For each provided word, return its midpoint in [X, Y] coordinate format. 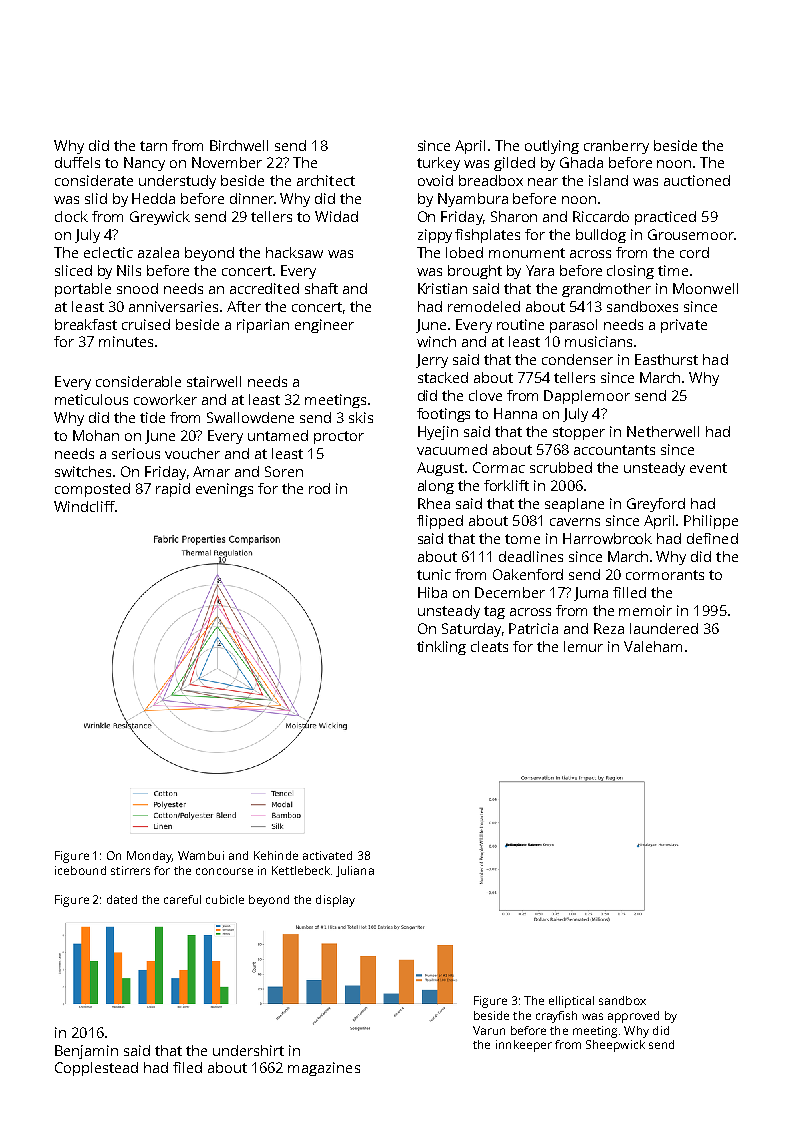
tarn [153, 146]
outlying [552, 147]
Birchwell [239, 145]
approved [633, 1017]
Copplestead [96, 1069]
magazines [324, 1069]
